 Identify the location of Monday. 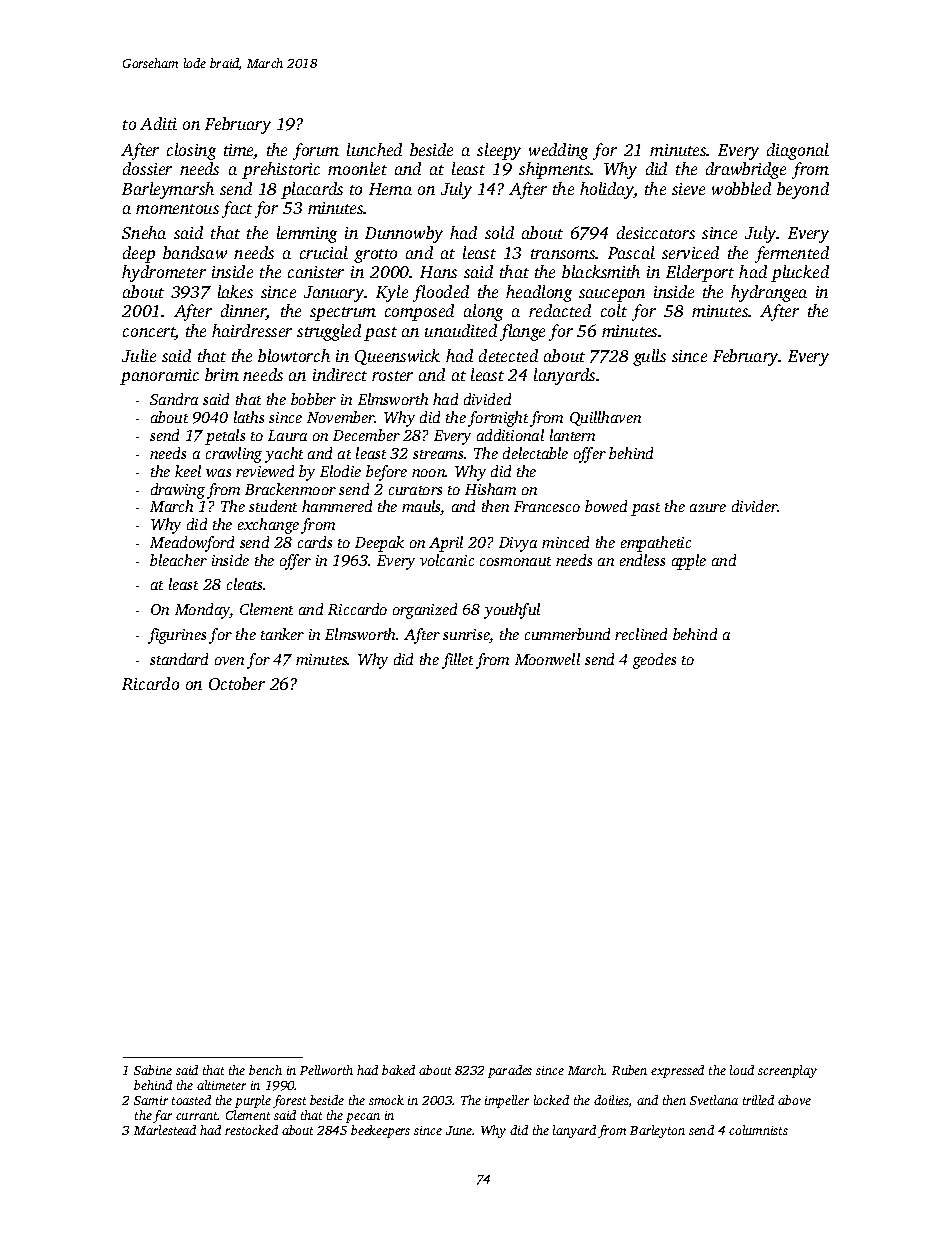
(202, 611).
